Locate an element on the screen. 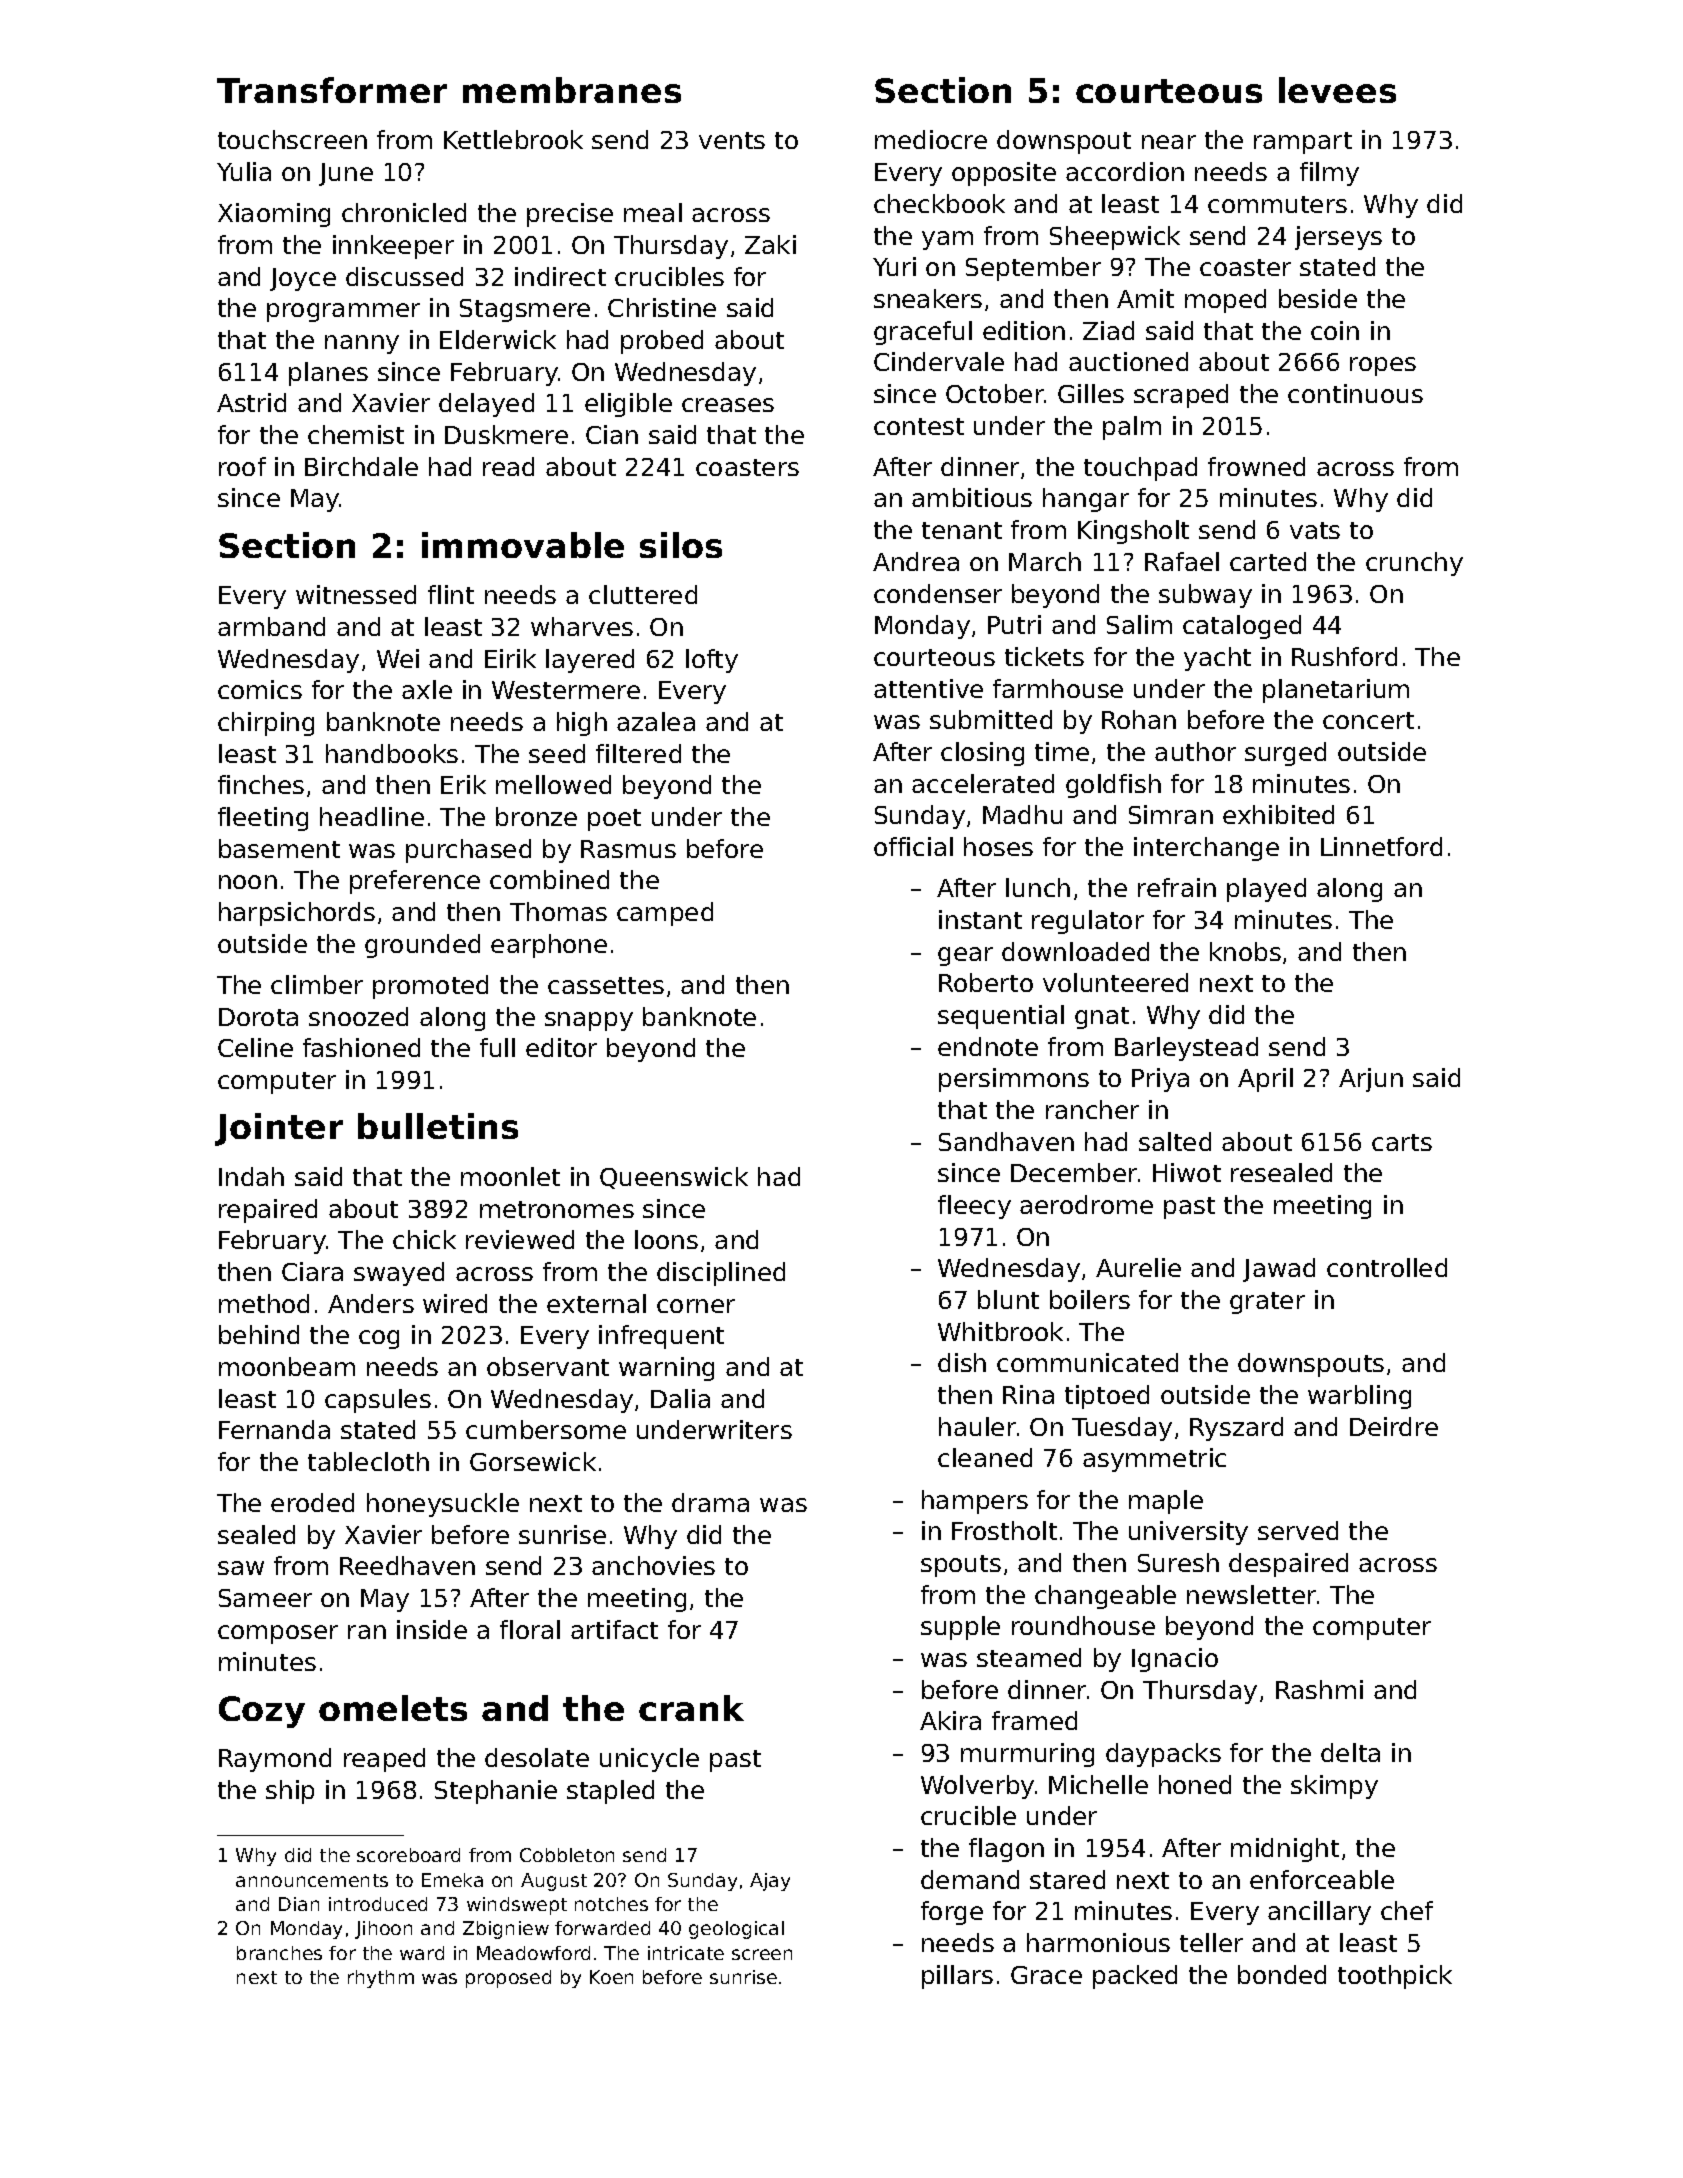 The width and height of the screenshot is (1683, 2178). moonlet is located at coordinates (510, 1176).
